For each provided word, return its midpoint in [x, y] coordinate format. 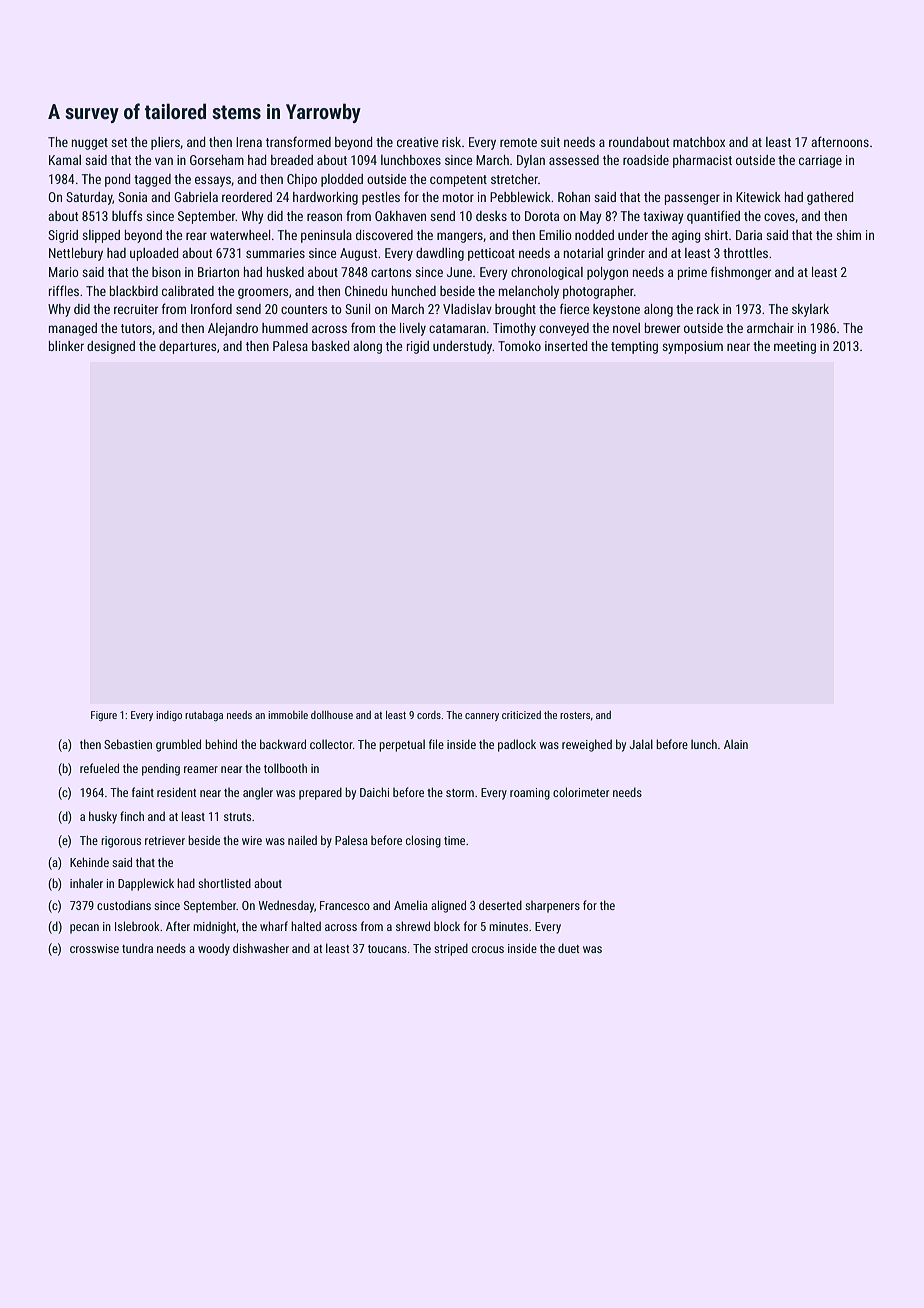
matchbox [699, 142]
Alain [736, 744]
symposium [692, 347]
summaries [275, 253]
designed [111, 347]
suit [550, 142]
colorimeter [581, 792]
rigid [418, 347]
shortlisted [224, 883]
